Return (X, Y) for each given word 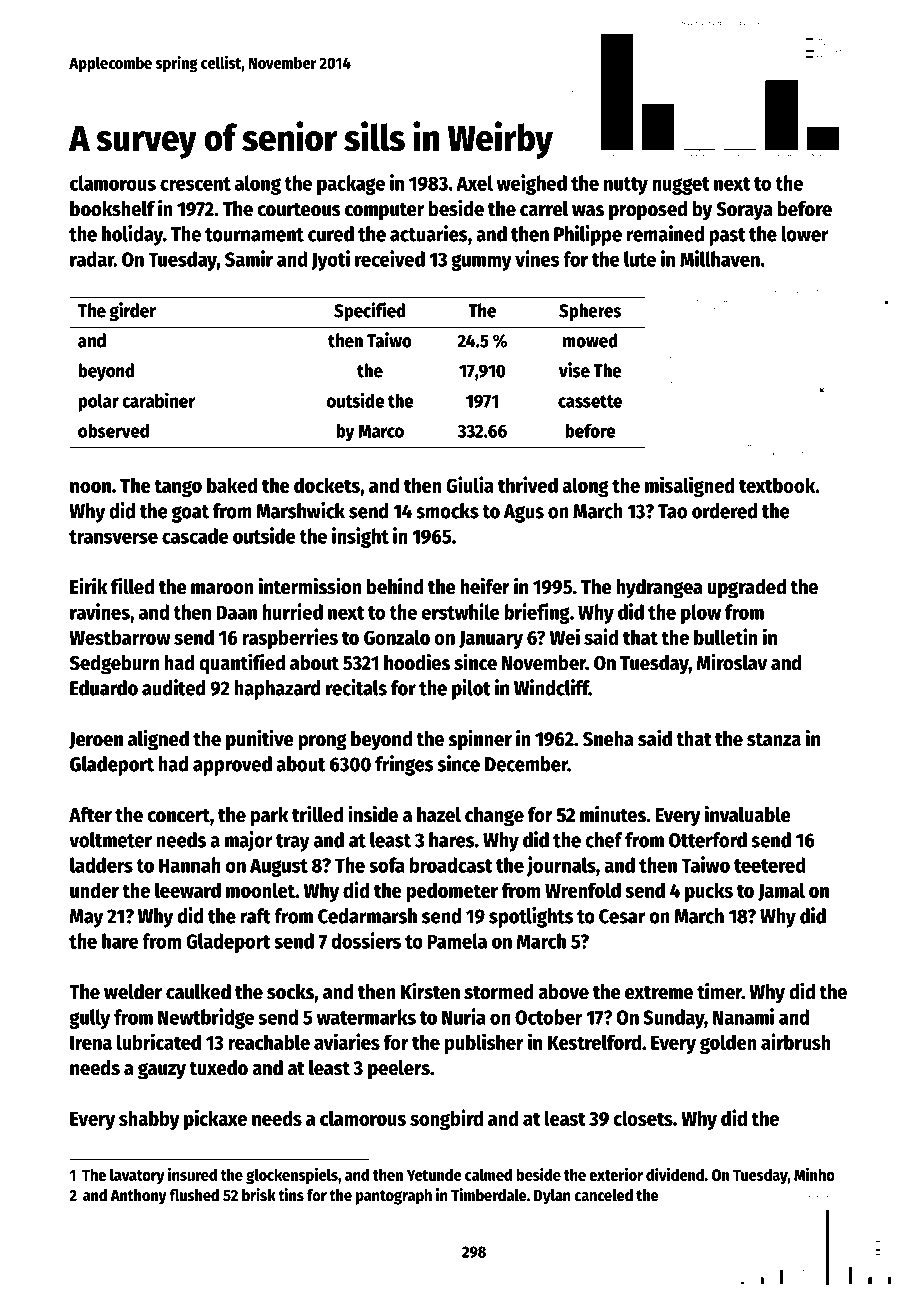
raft (255, 916)
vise (574, 370)
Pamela (457, 941)
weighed (532, 184)
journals (561, 866)
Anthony (138, 1197)
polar (98, 402)
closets (643, 1118)
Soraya (744, 211)
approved (232, 766)
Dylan (552, 1197)
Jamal (781, 891)
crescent (195, 184)
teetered (770, 865)
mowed (590, 340)
